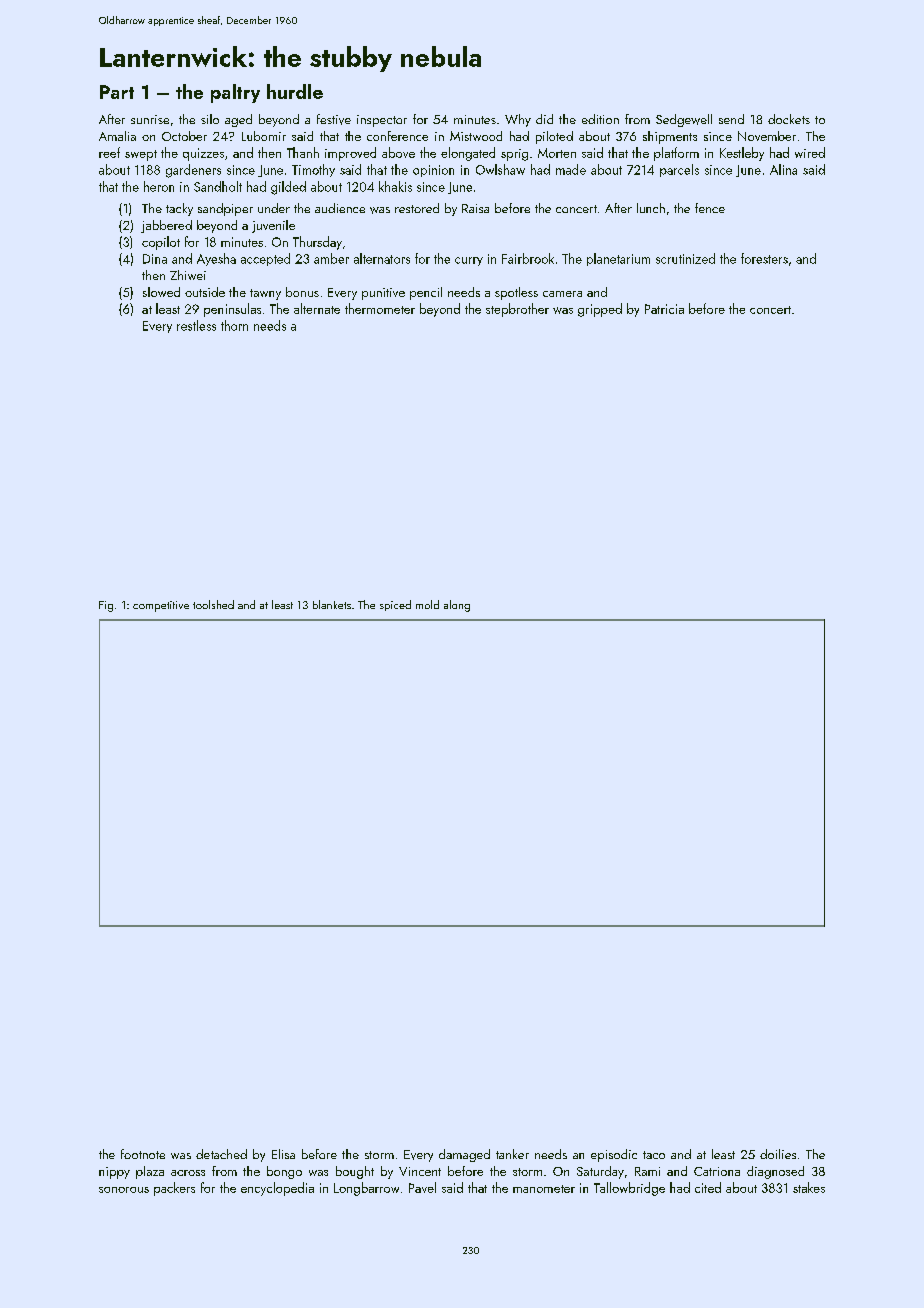 The height and width of the page is (1308, 924). I want to click on dockets, so click(789, 119).
